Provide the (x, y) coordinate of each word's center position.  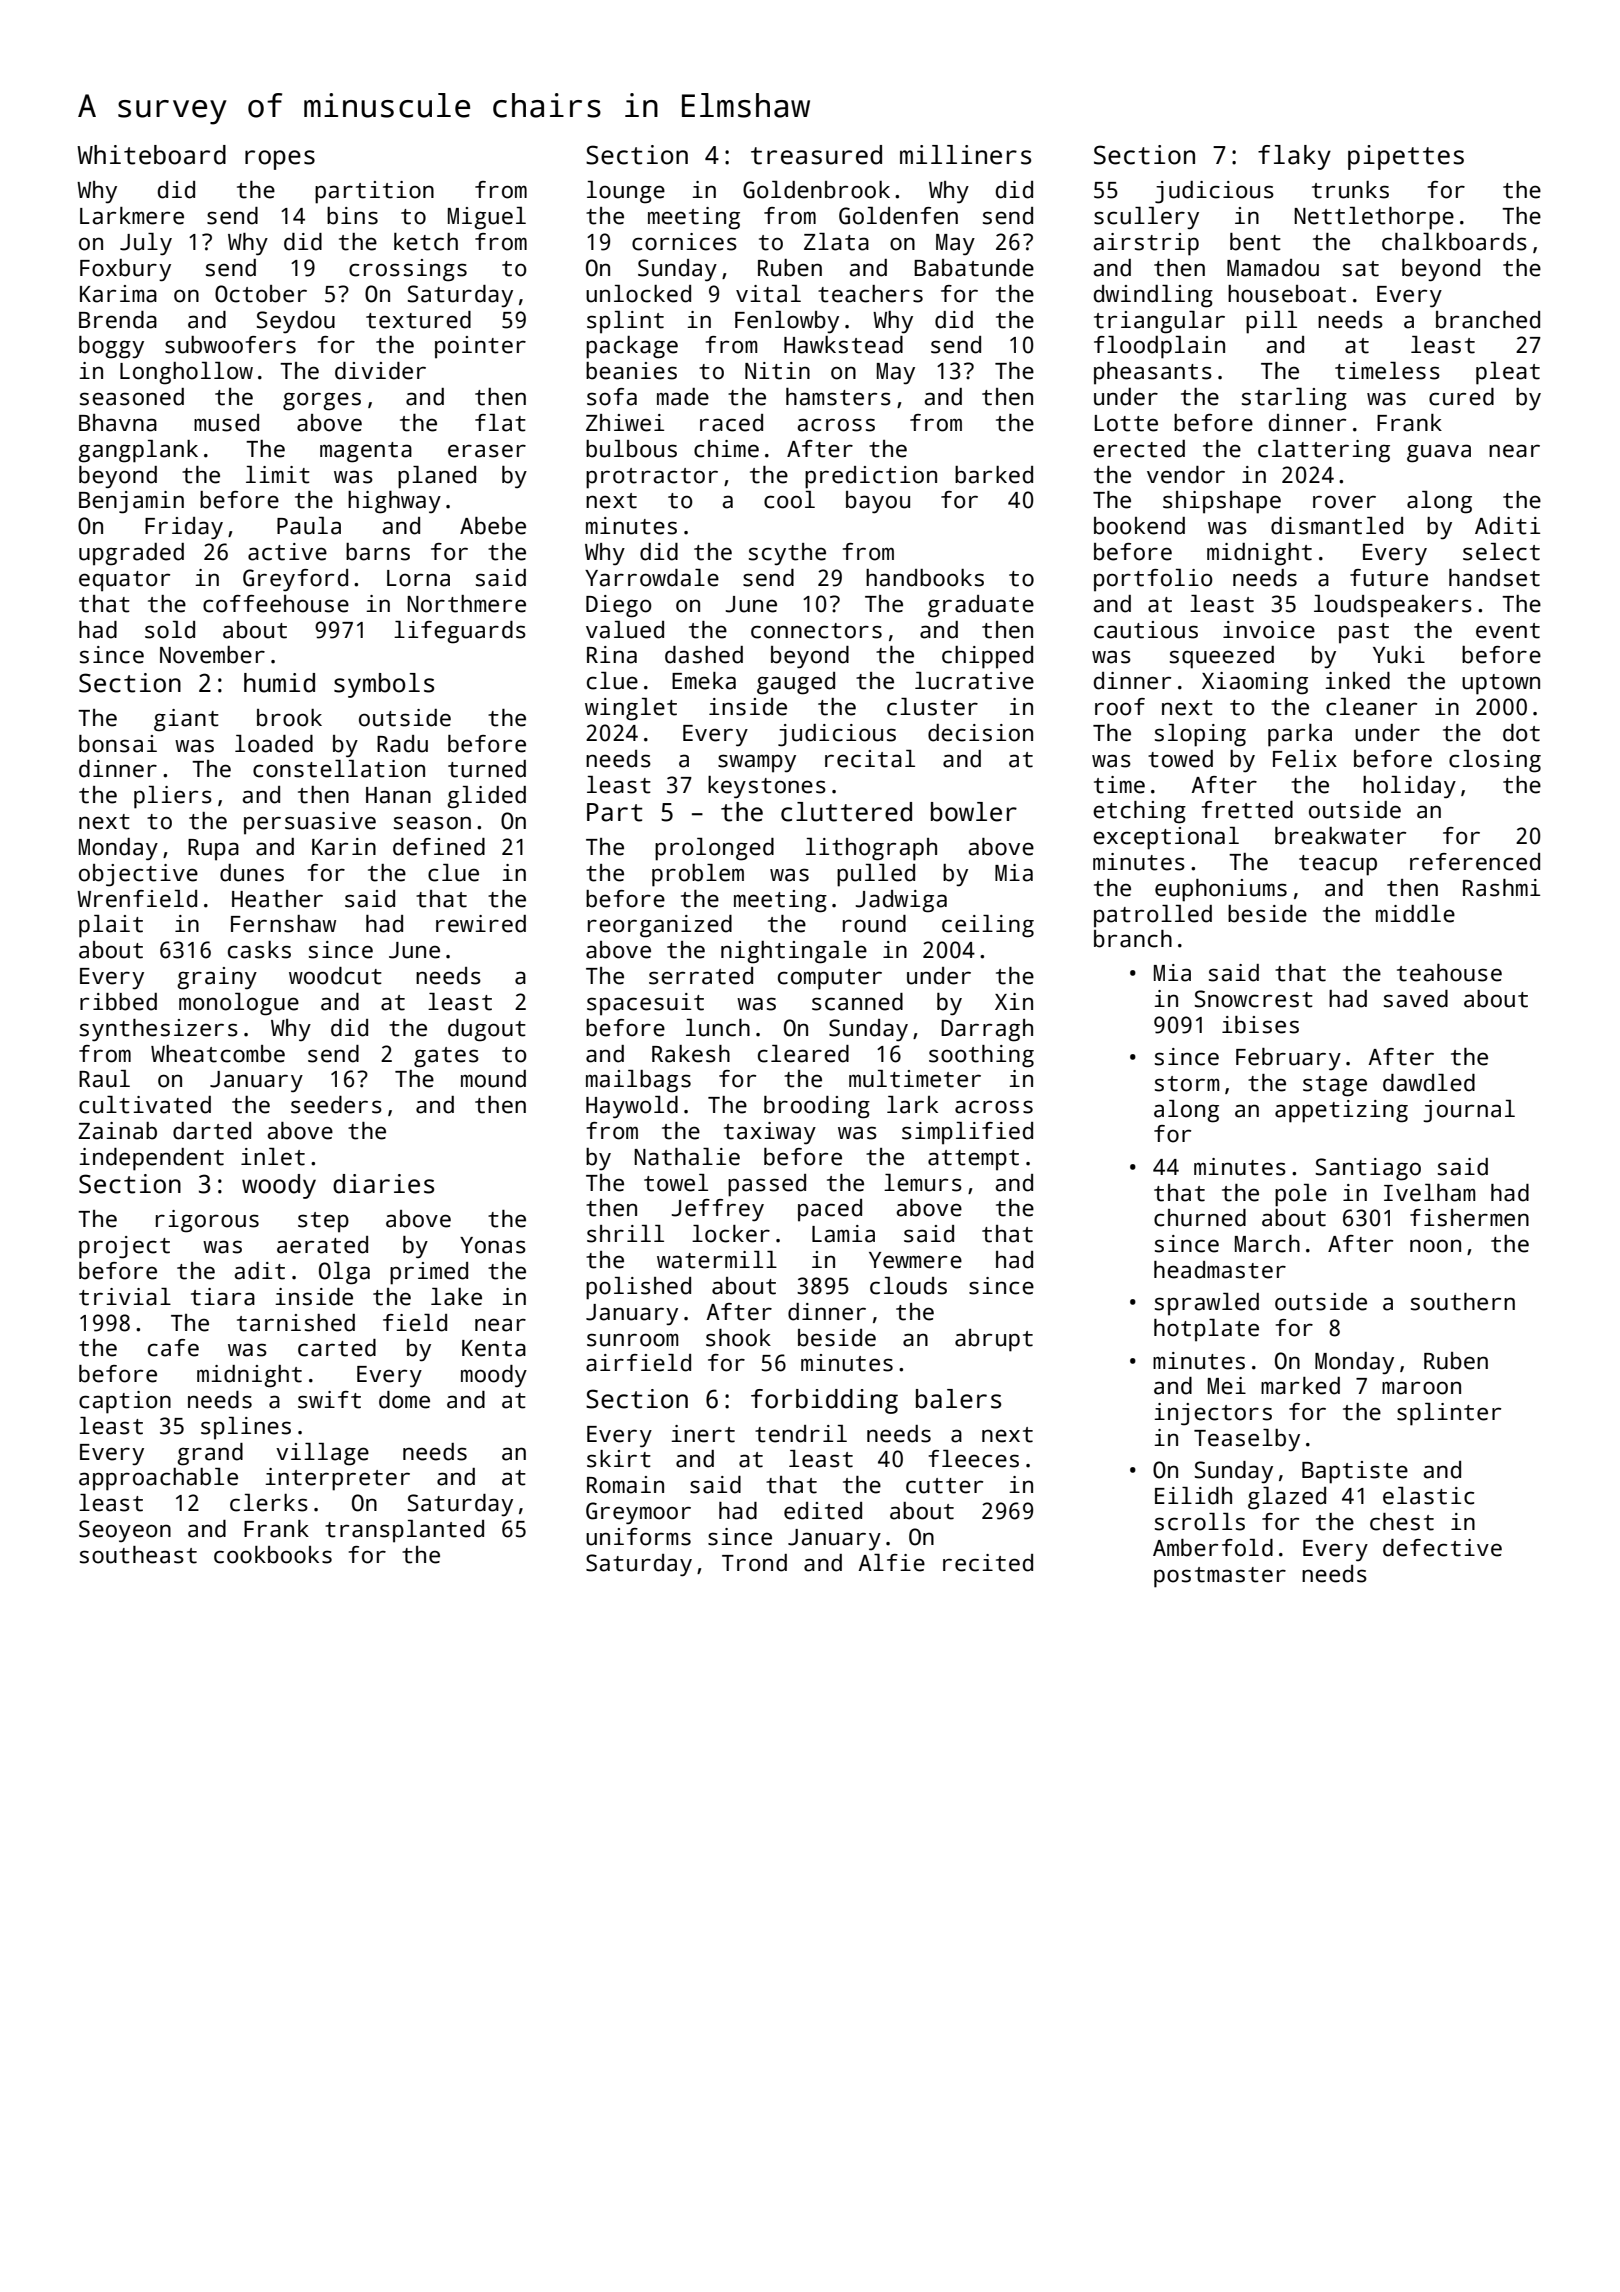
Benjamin (131, 502)
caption (125, 1402)
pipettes (1406, 157)
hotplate (1206, 1330)
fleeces (974, 1459)
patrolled (1153, 916)
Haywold (632, 1107)
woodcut (335, 976)
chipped (987, 657)
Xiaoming (1255, 683)
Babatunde (974, 268)
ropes (280, 160)
